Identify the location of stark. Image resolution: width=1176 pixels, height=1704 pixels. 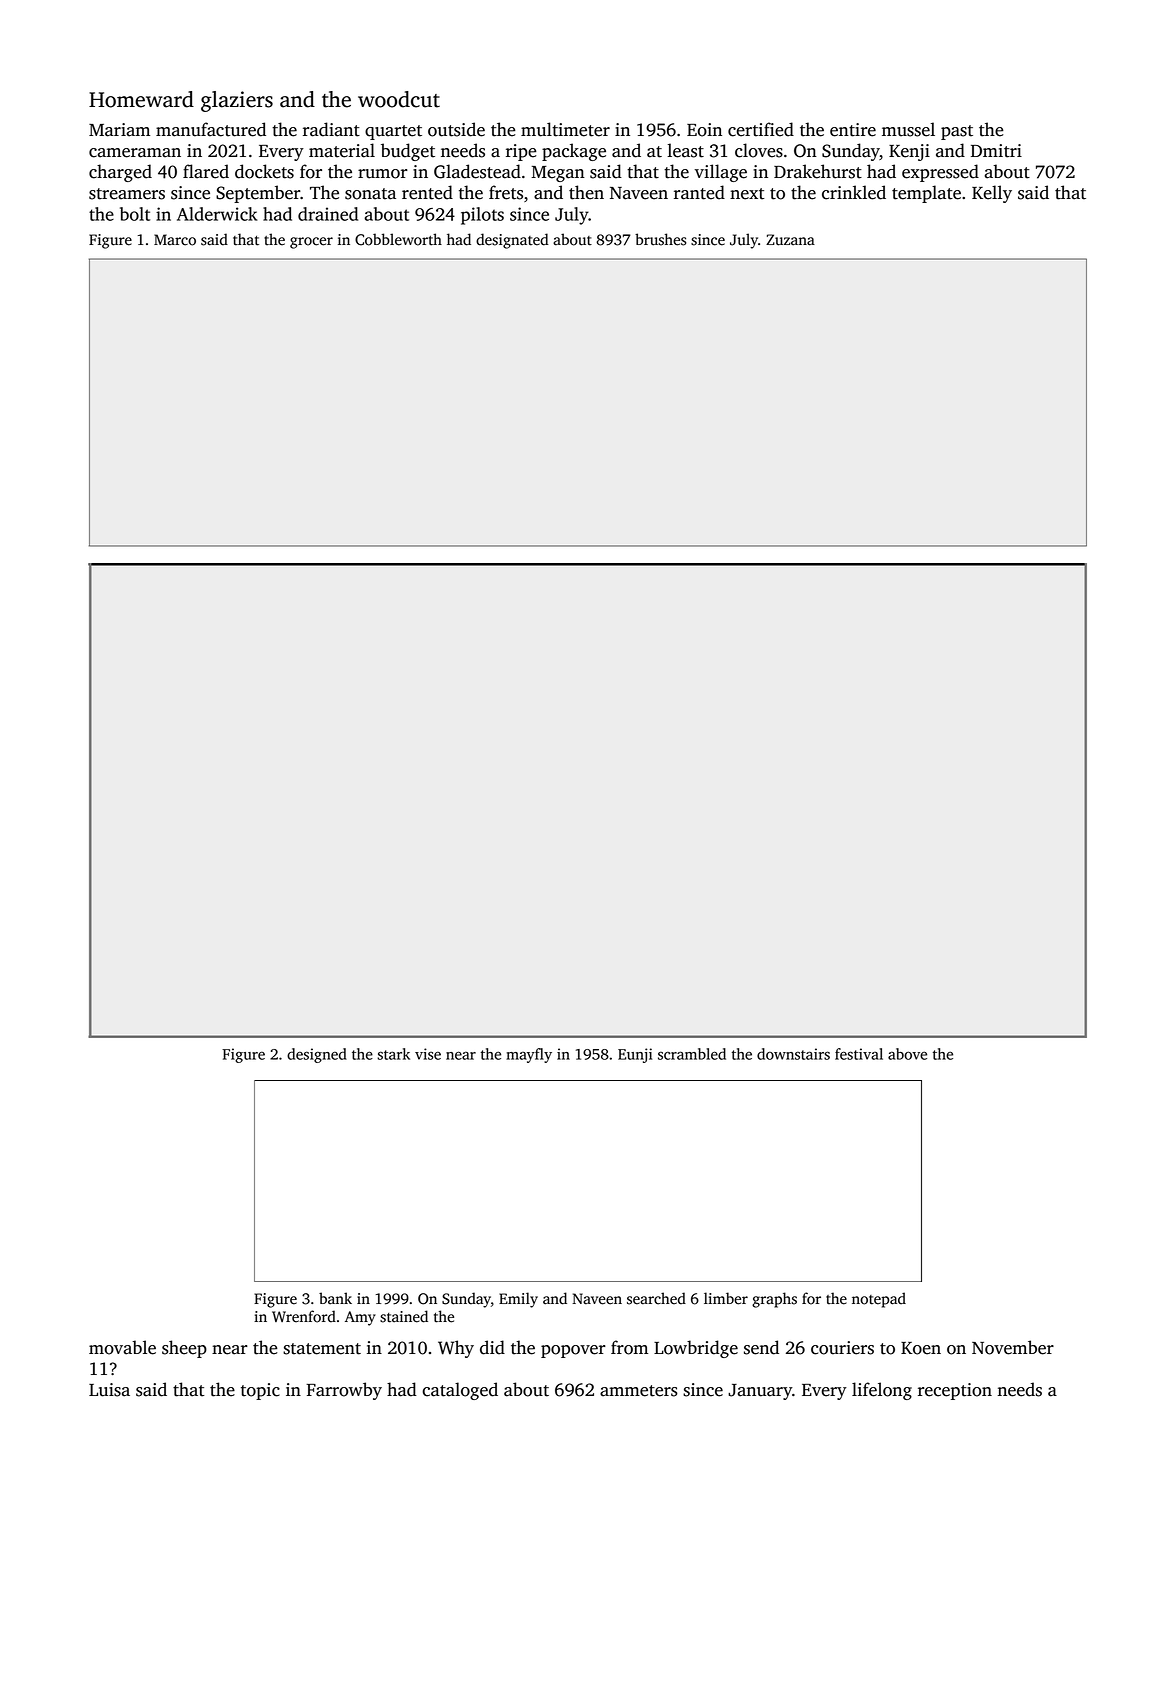
(393, 1054).
